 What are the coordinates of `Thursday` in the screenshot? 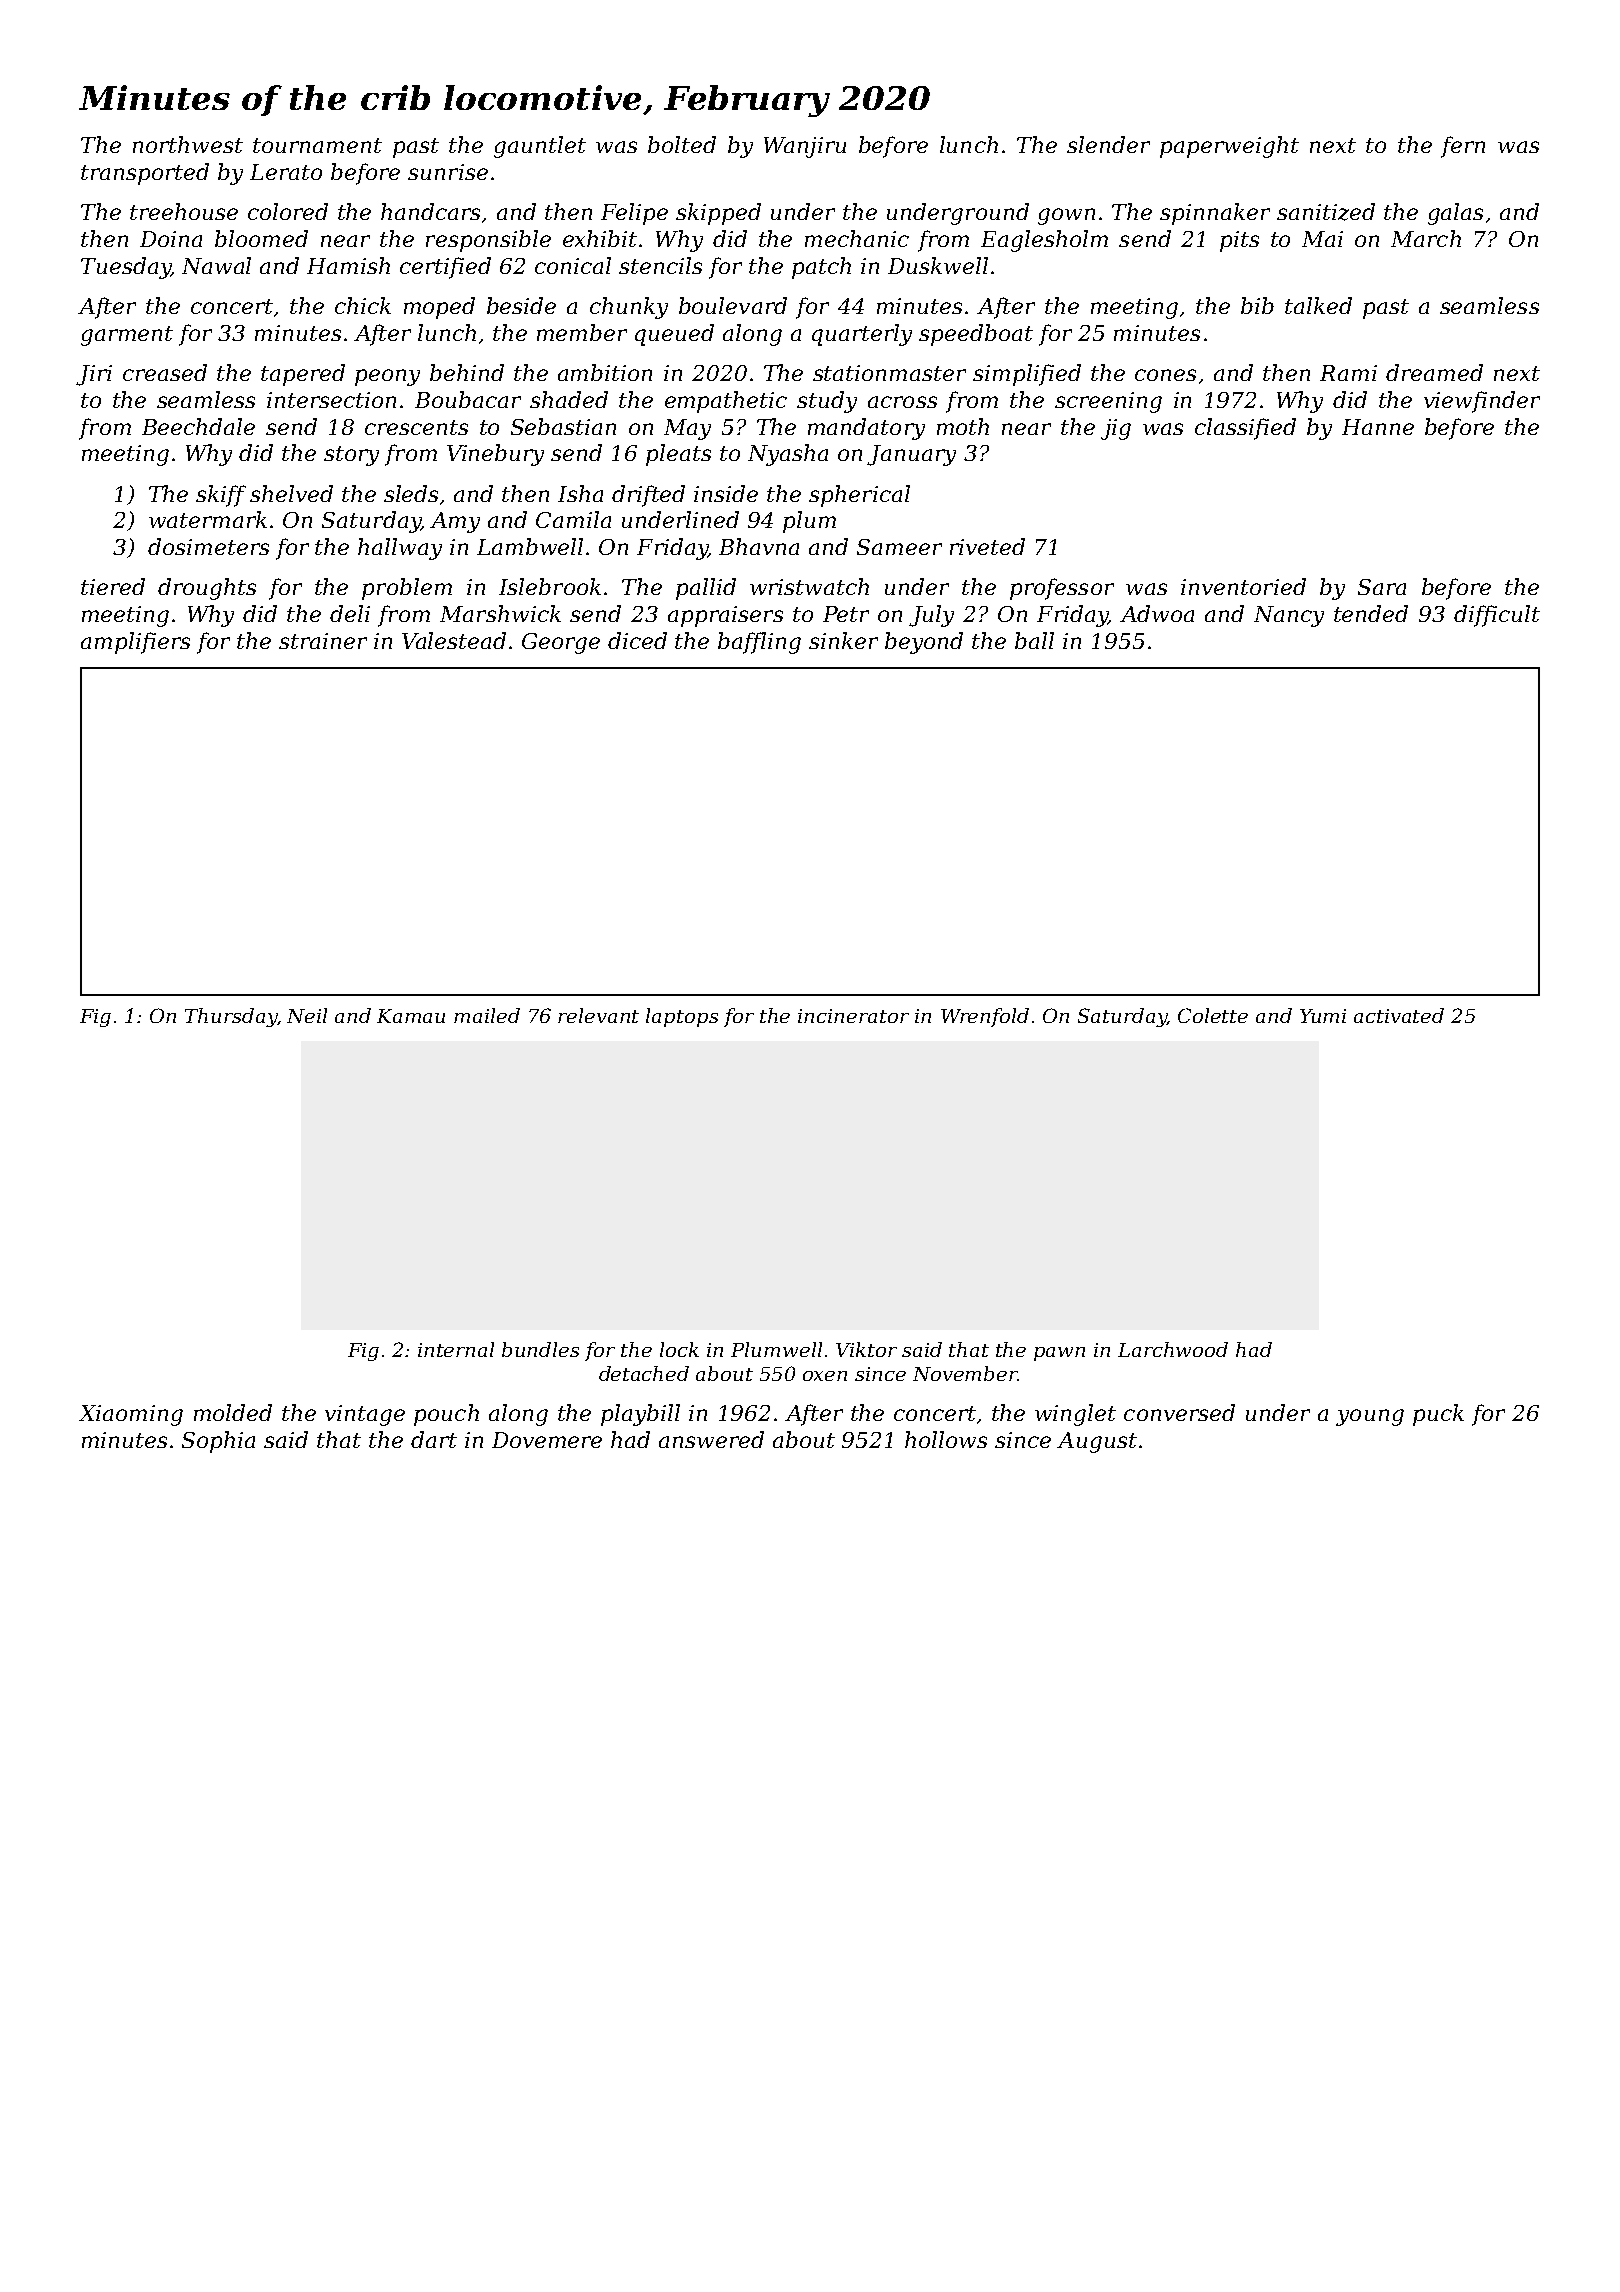 It's located at (231, 1017).
